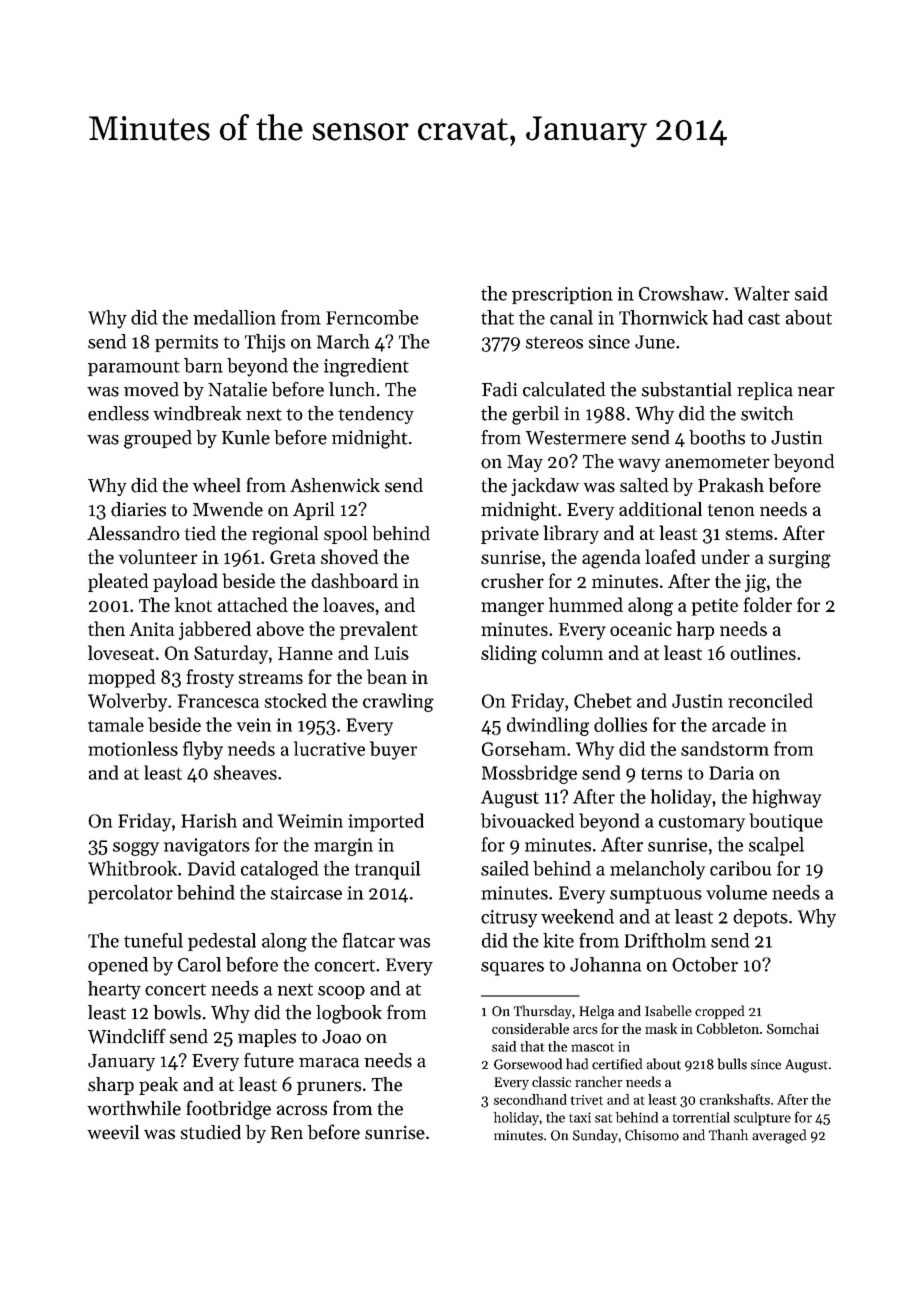 The image size is (924, 1311). Describe the element at coordinates (210, 1132) in the screenshot. I see `studied` at that location.
